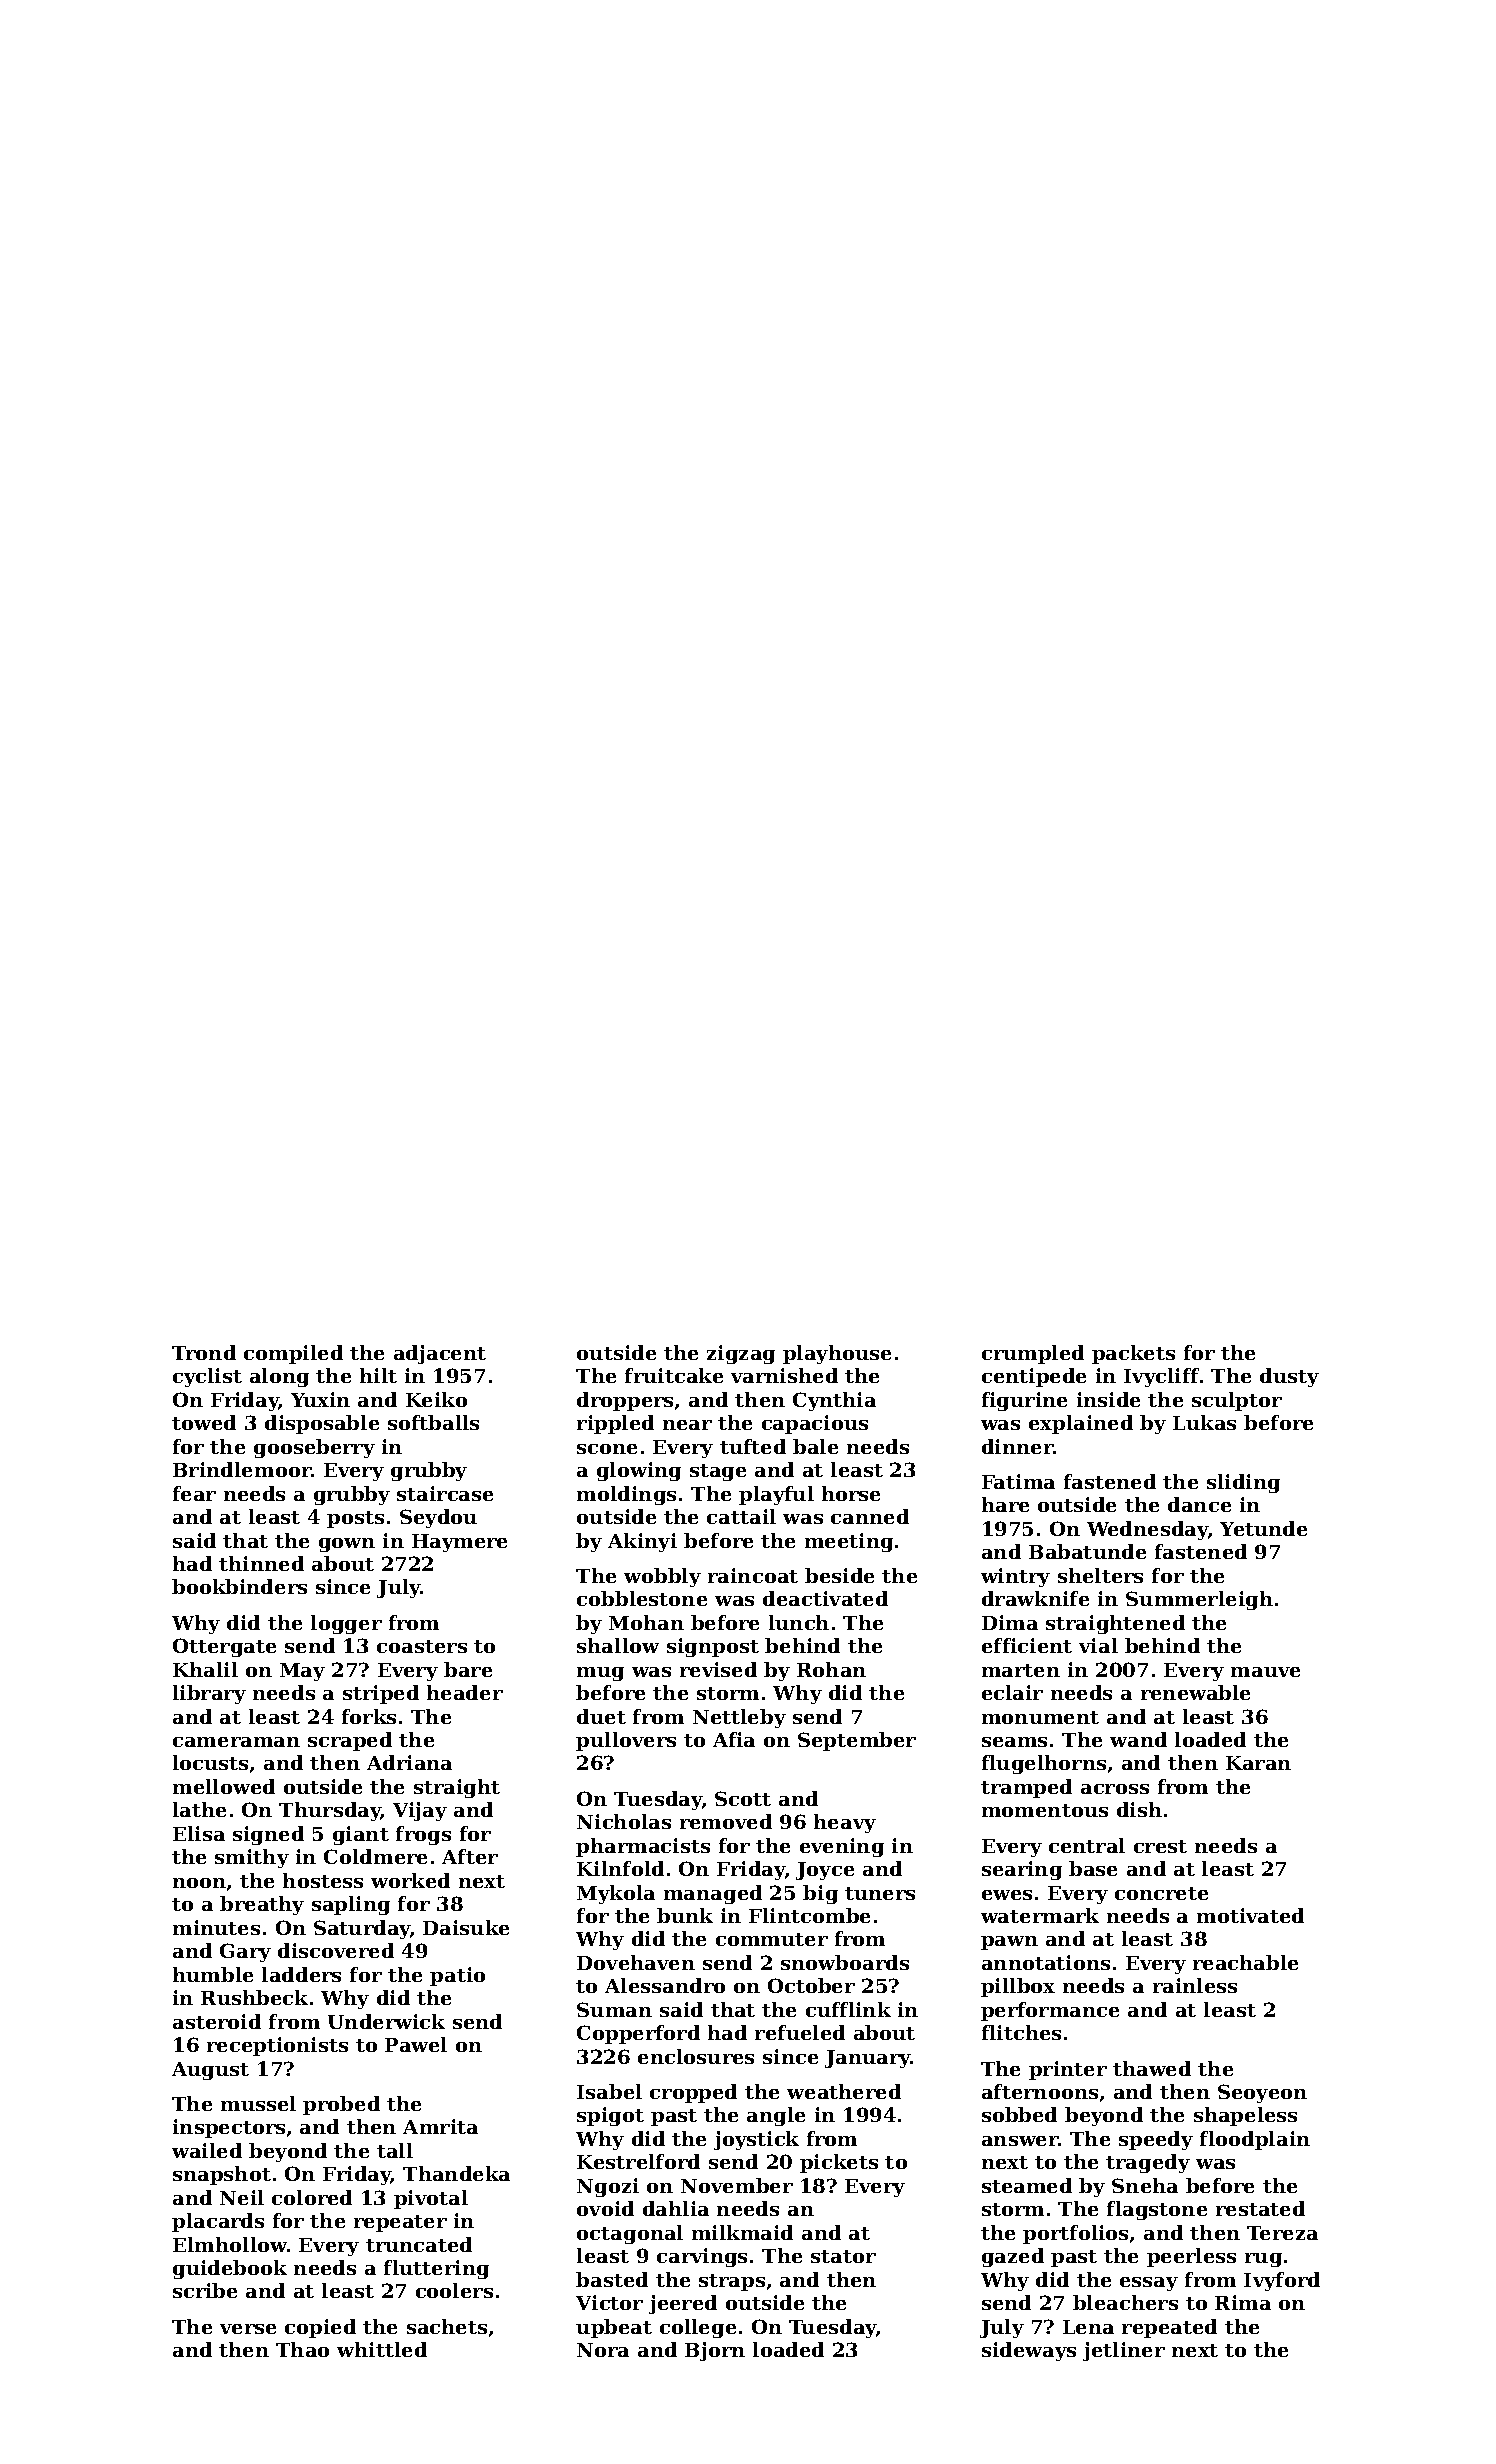 The width and height of the page is (1496, 2464). Describe the element at coordinates (870, 1516) in the page. I see `canned` at that location.
